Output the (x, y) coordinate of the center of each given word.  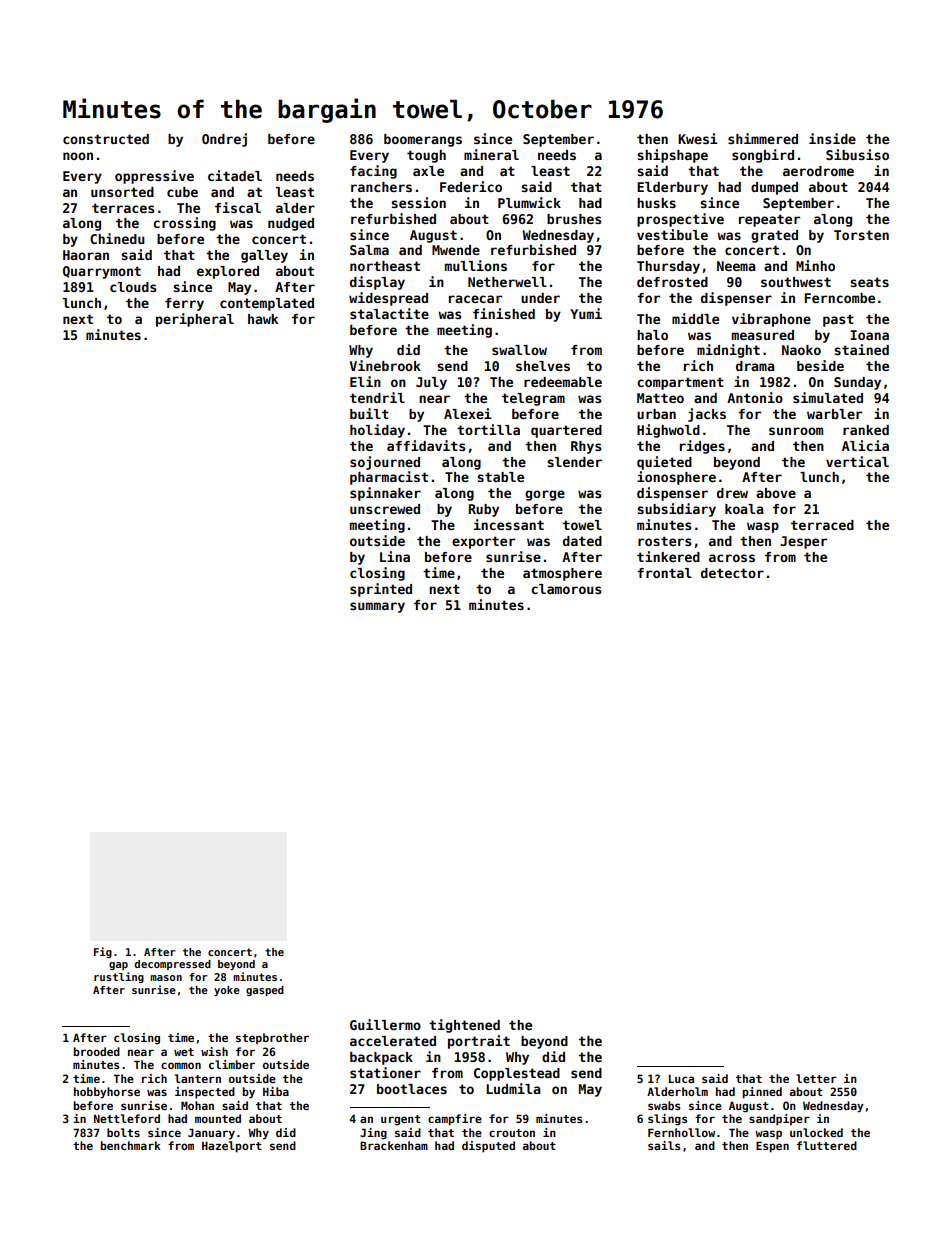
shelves (543, 366)
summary (377, 607)
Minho (815, 265)
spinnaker (385, 494)
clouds (133, 287)
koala (744, 509)
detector (732, 573)
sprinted (381, 590)
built (369, 413)
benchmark (130, 1145)
